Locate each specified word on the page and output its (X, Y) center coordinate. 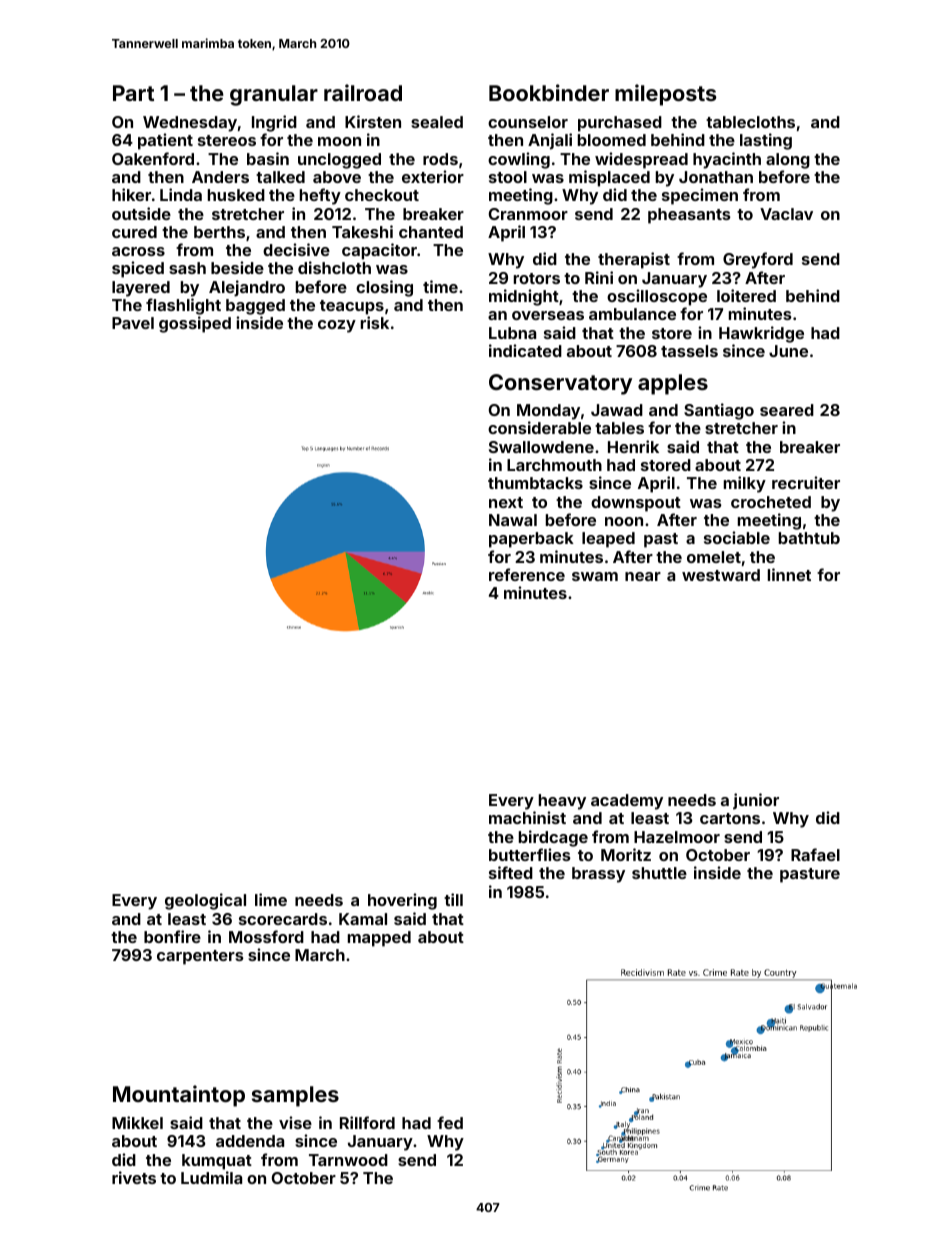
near (643, 576)
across (138, 251)
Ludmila (211, 1177)
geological (205, 901)
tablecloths (750, 122)
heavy (562, 802)
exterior (433, 176)
